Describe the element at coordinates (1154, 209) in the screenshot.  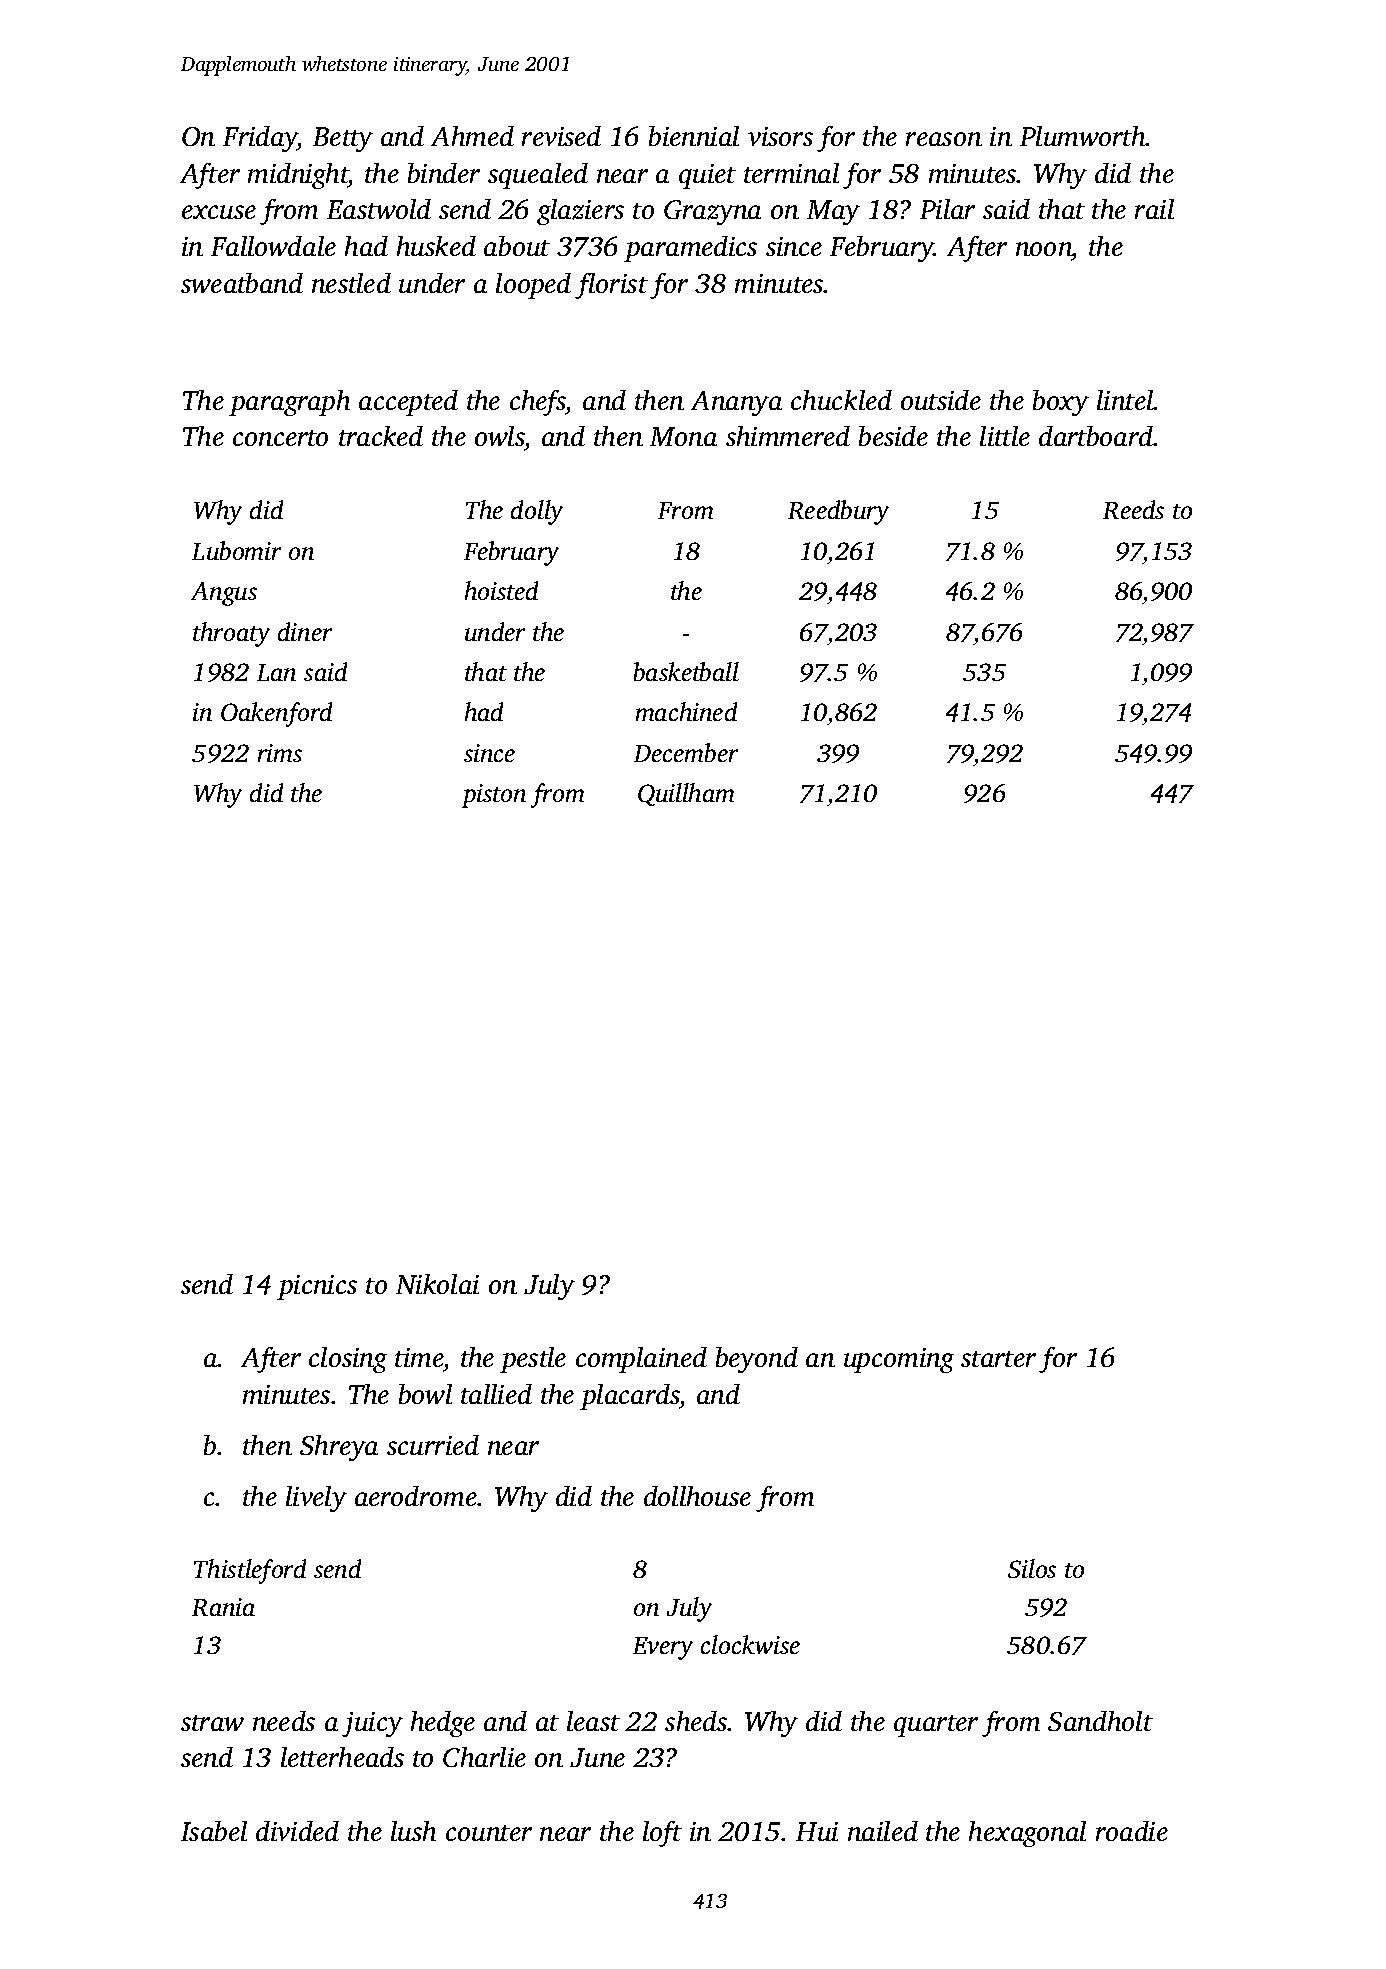
I see `rail` at that location.
